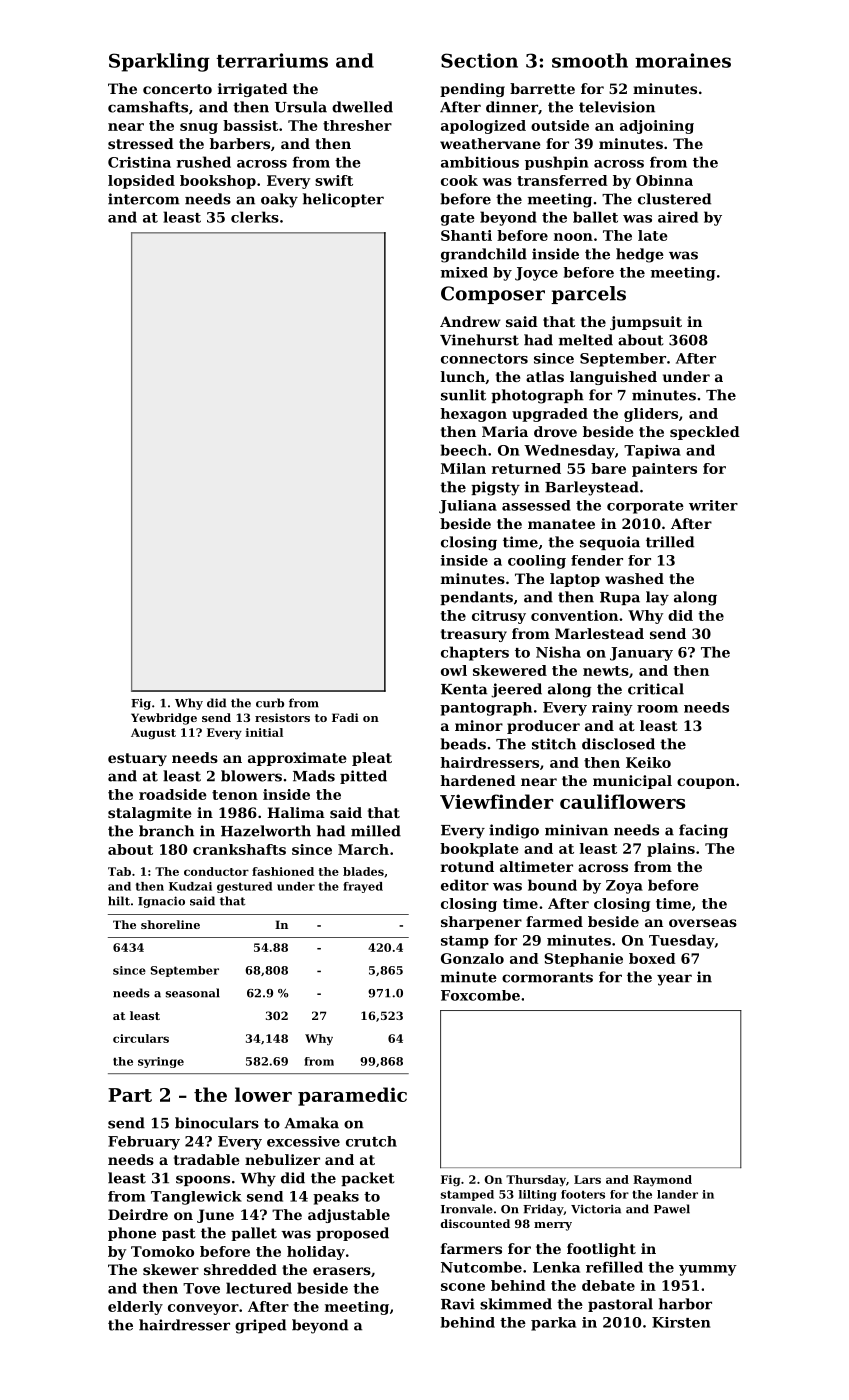 Image resolution: width=849 pixels, height=1400 pixels. I want to click on bare, so click(608, 468).
